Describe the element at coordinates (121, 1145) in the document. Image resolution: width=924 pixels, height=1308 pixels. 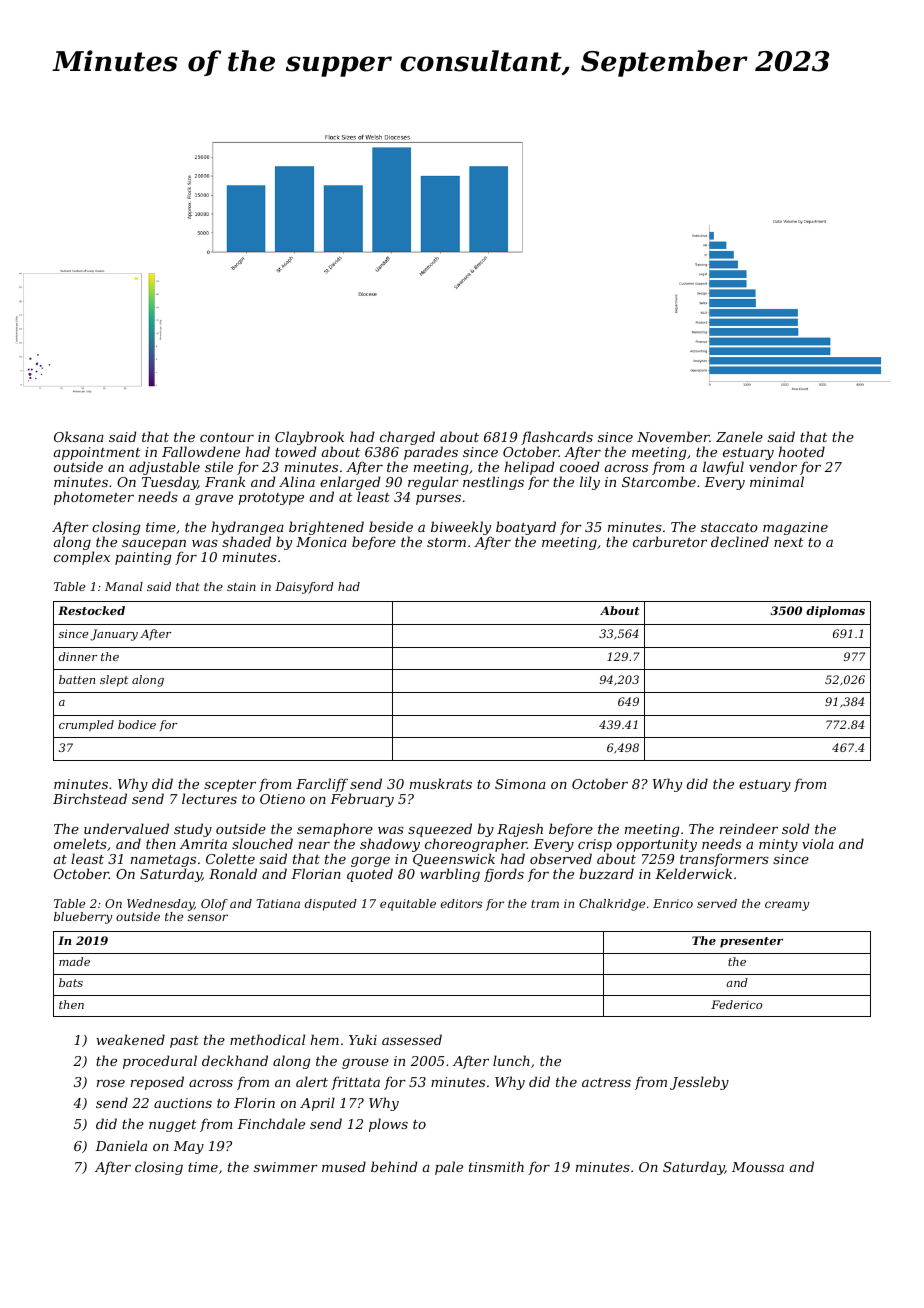
I see `Daniela` at that location.
